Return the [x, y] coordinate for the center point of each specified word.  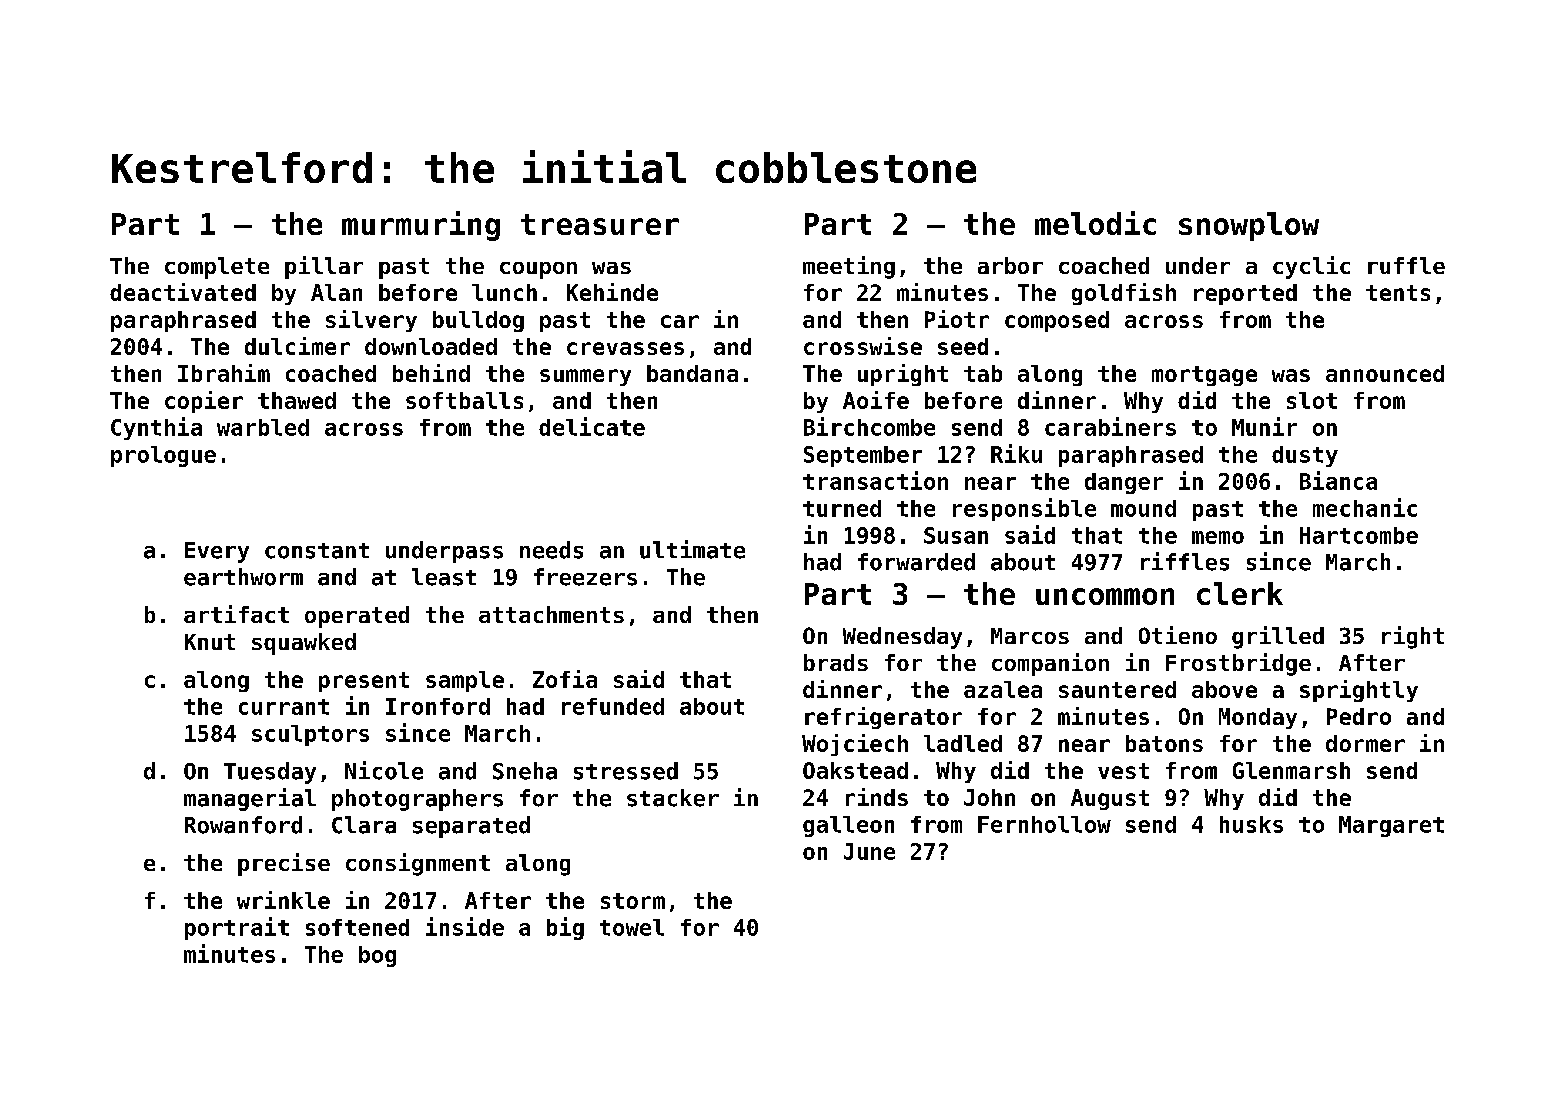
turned [842, 508]
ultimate [692, 549]
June [869, 851]
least [444, 577]
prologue [163, 456]
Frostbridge [1238, 664]
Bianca [1338, 480]
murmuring [421, 226]
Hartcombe [1359, 535]
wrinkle [283, 900]
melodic [1095, 223]
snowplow [1249, 226]
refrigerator [883, 718]
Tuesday [270, 773]
